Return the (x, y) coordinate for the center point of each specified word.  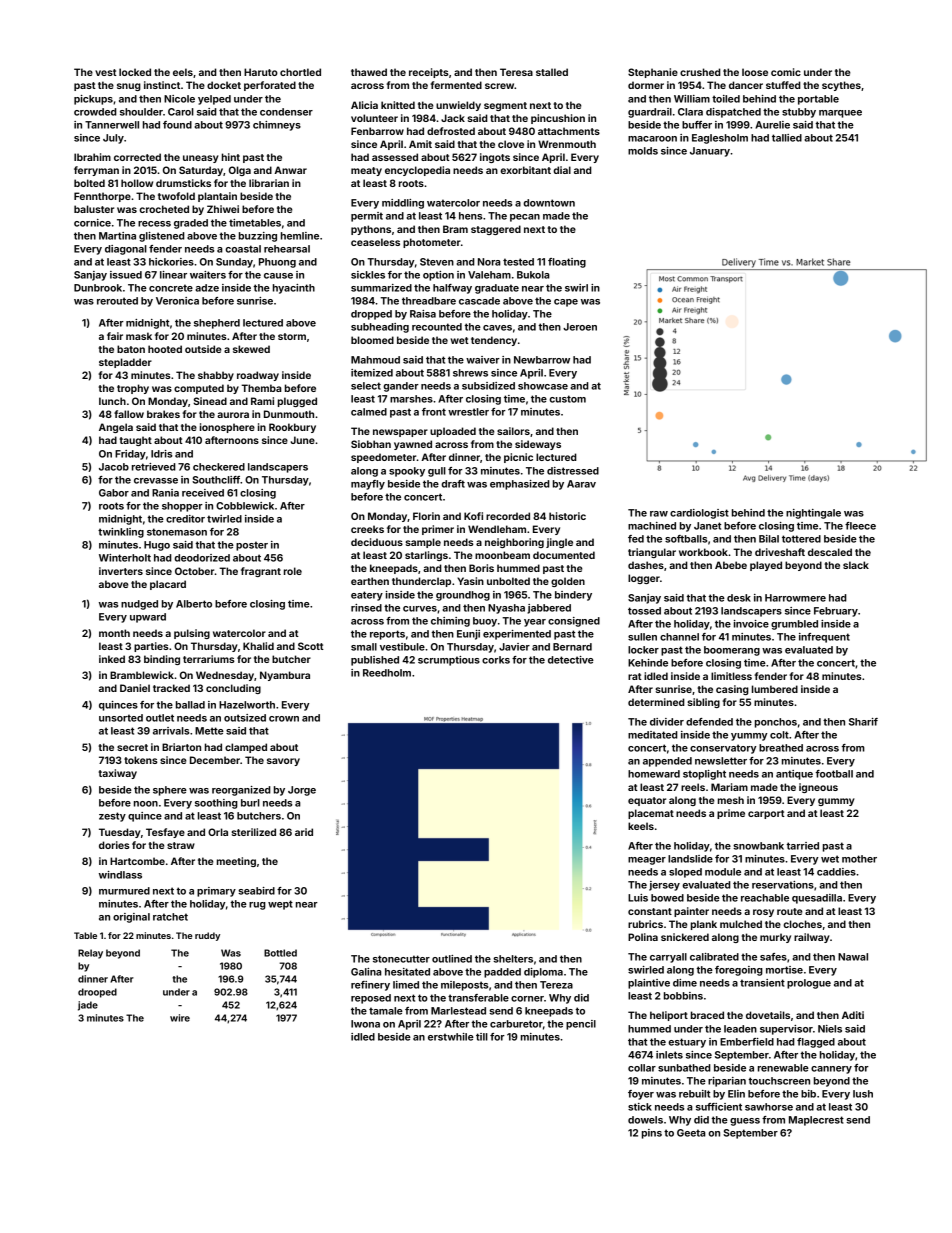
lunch (112, 401)
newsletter (721, 761)
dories (114, 845)
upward (148, 618)
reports (387, 635)
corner (527, 999)
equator (647, 801)
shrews (470, 373)
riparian (727, 1082)
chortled (300, 72)
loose (755, 72)
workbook (703, 552)
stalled (552, 72)
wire (180, 1018)
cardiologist (699, 514)
